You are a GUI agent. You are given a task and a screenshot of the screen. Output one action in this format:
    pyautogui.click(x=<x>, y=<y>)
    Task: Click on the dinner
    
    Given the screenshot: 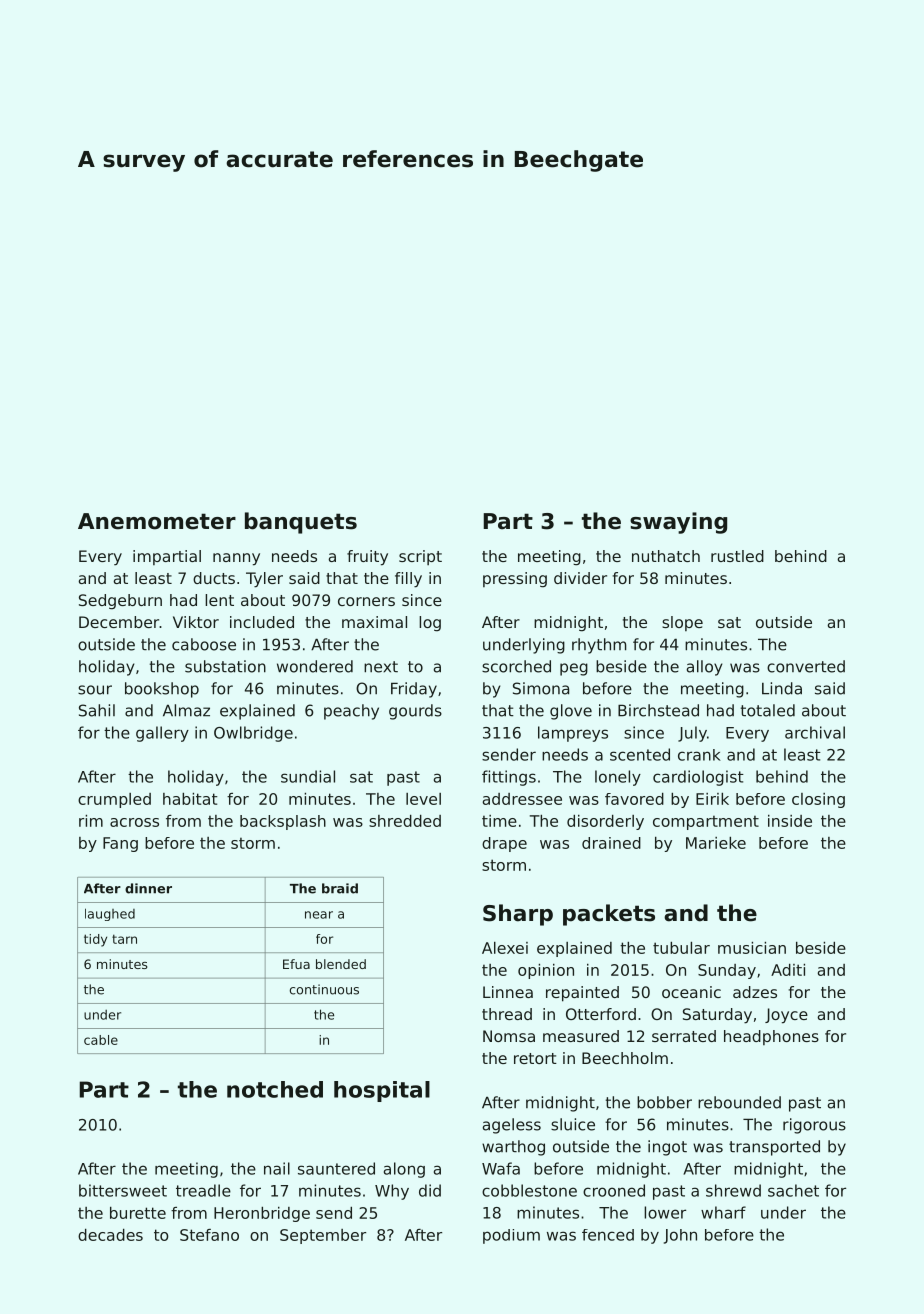 What is the action you would take?
    pyautogui.click(x=148, y=888)
